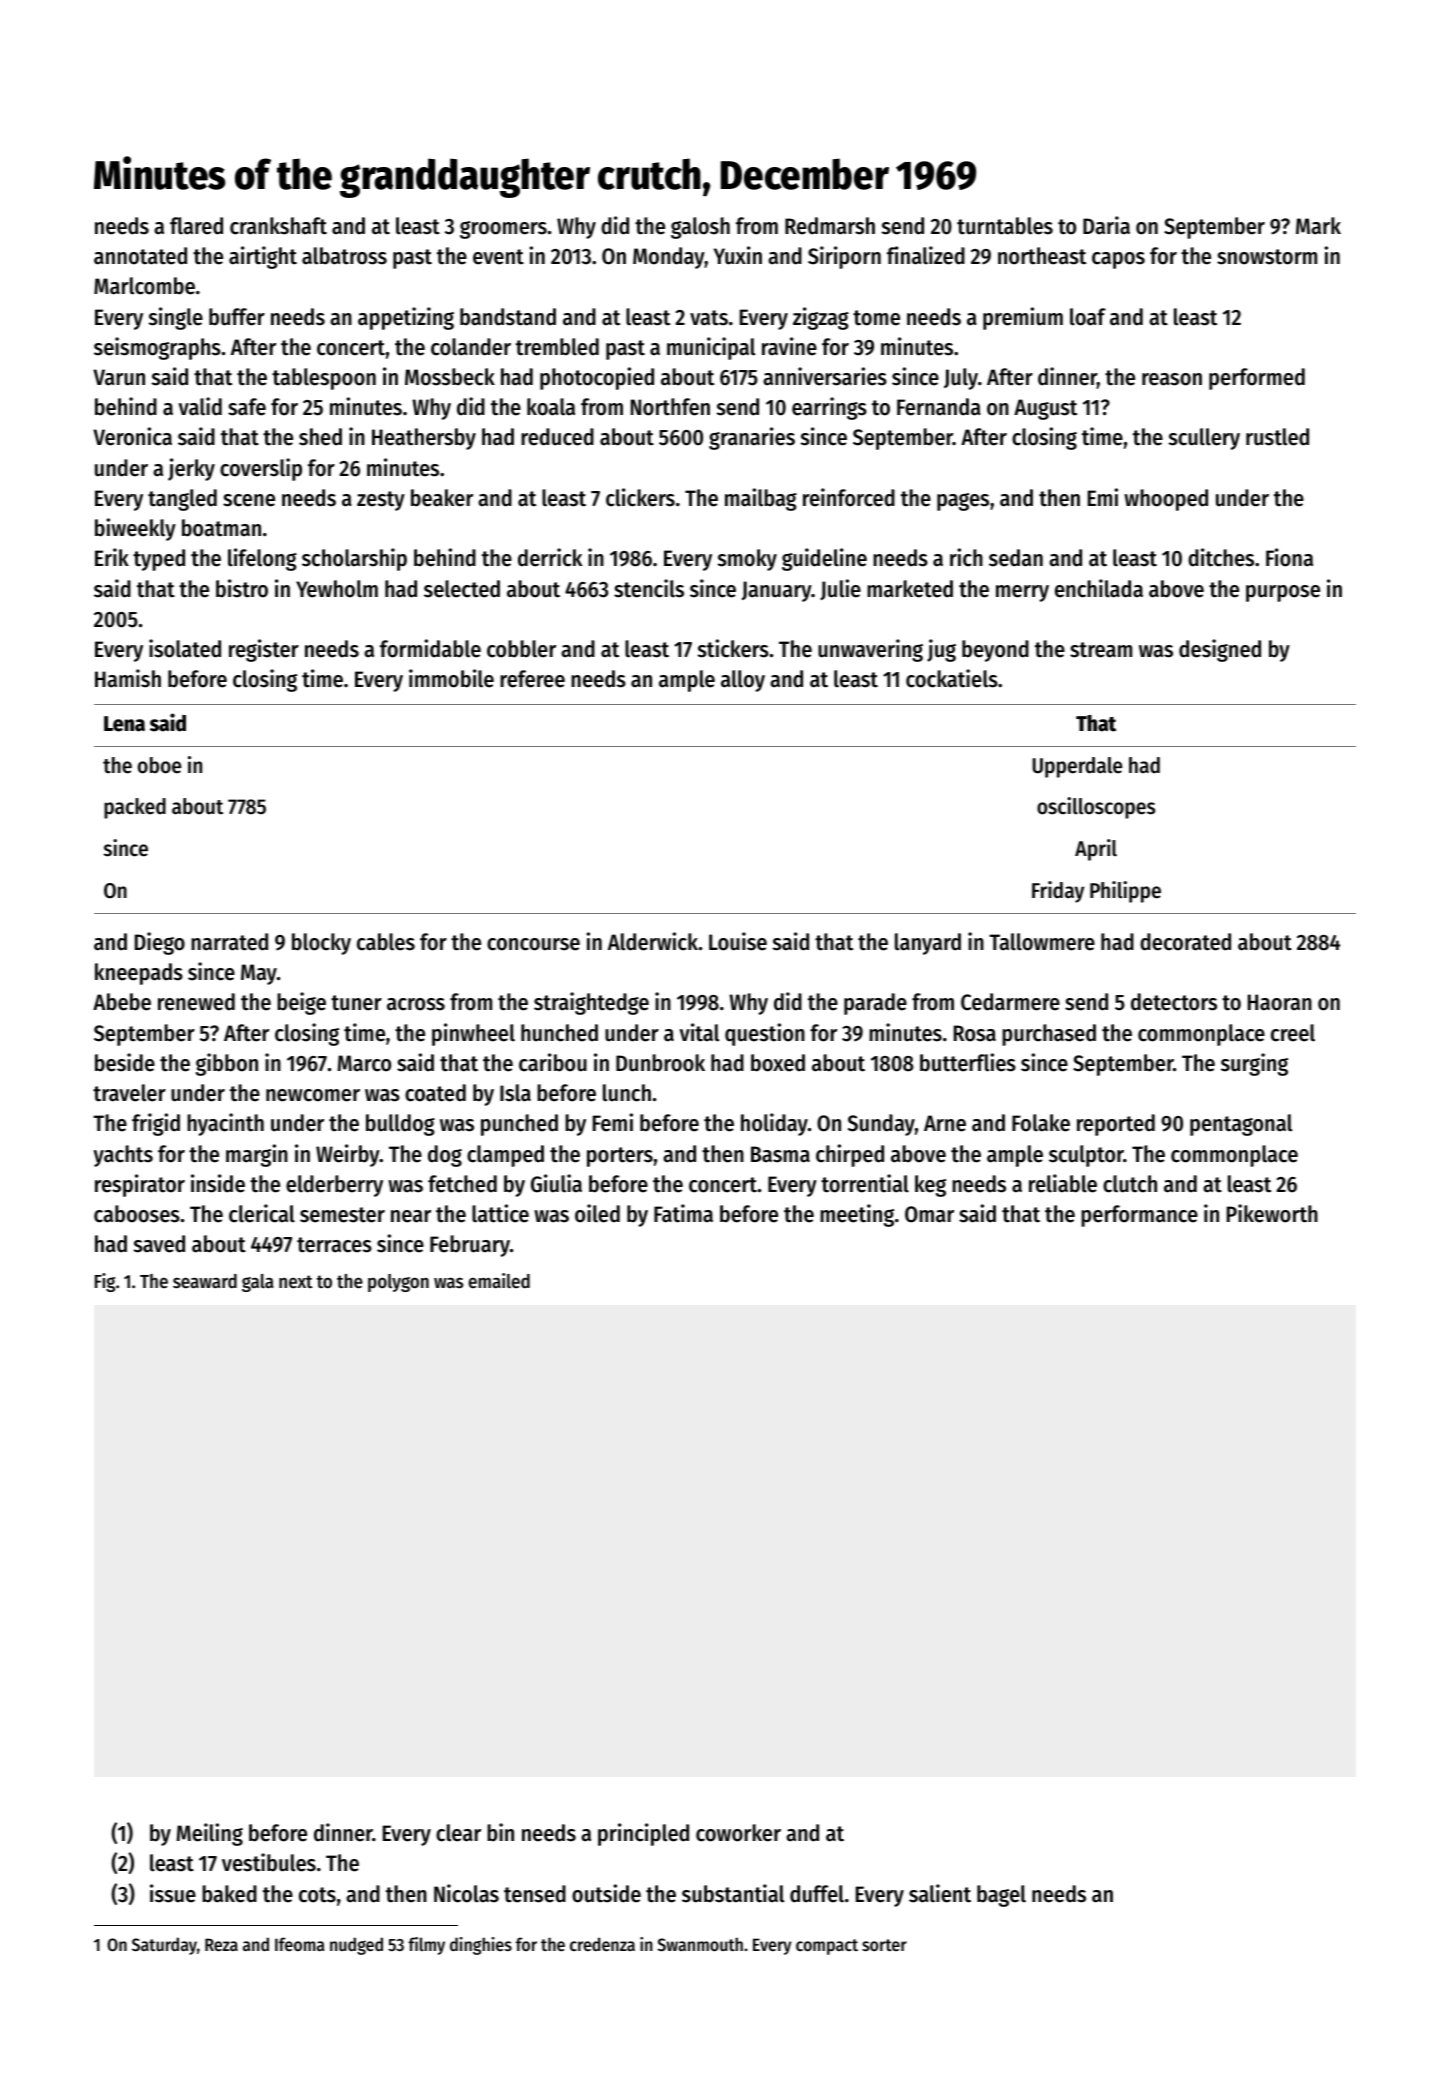 This screenshot has width=1450, height=2100. Describe the element at coordinates (929, 1214) in the screenshot. I see `Omar` at that location.
